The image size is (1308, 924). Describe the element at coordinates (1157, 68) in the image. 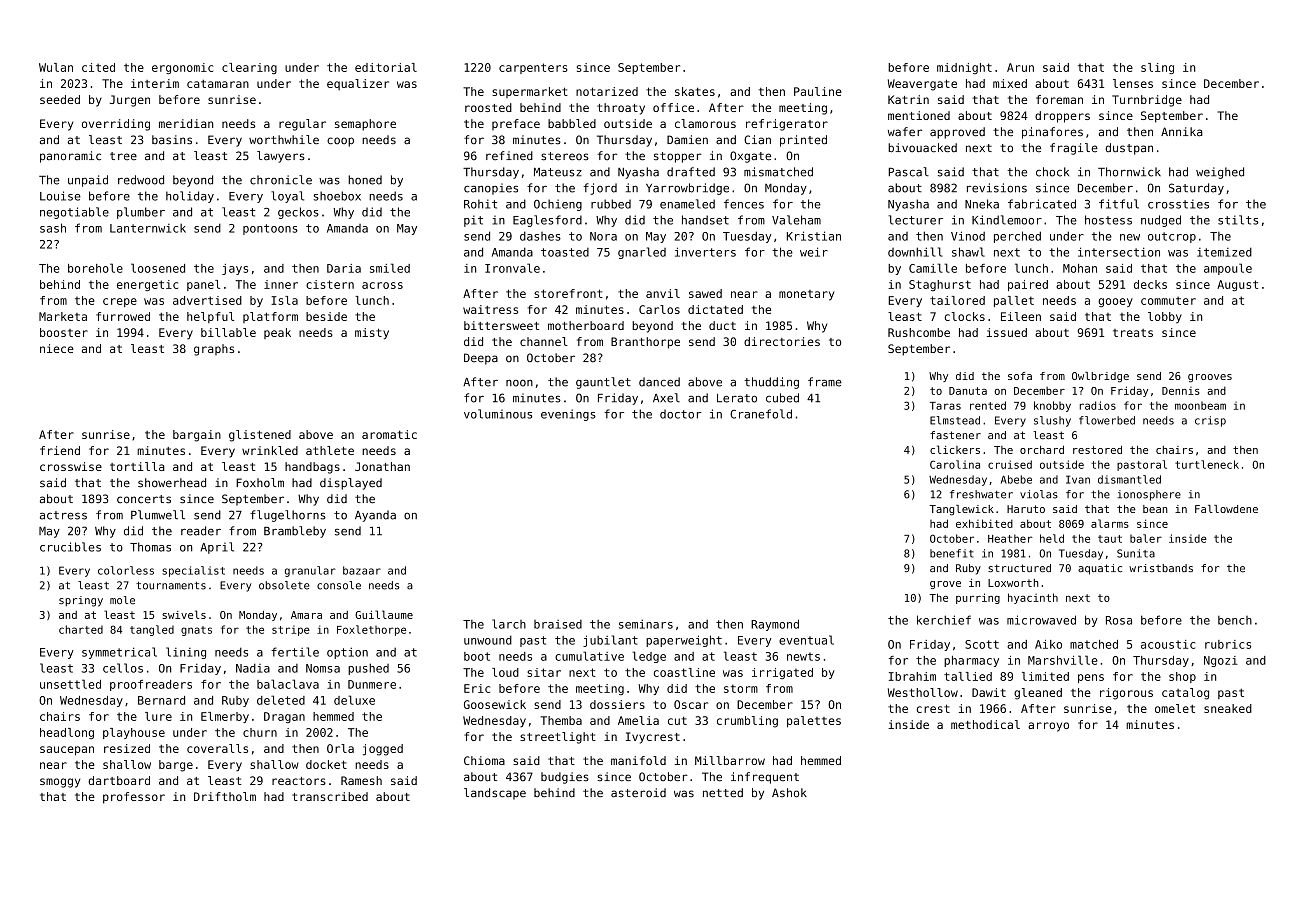

I see `sling` at that location.
